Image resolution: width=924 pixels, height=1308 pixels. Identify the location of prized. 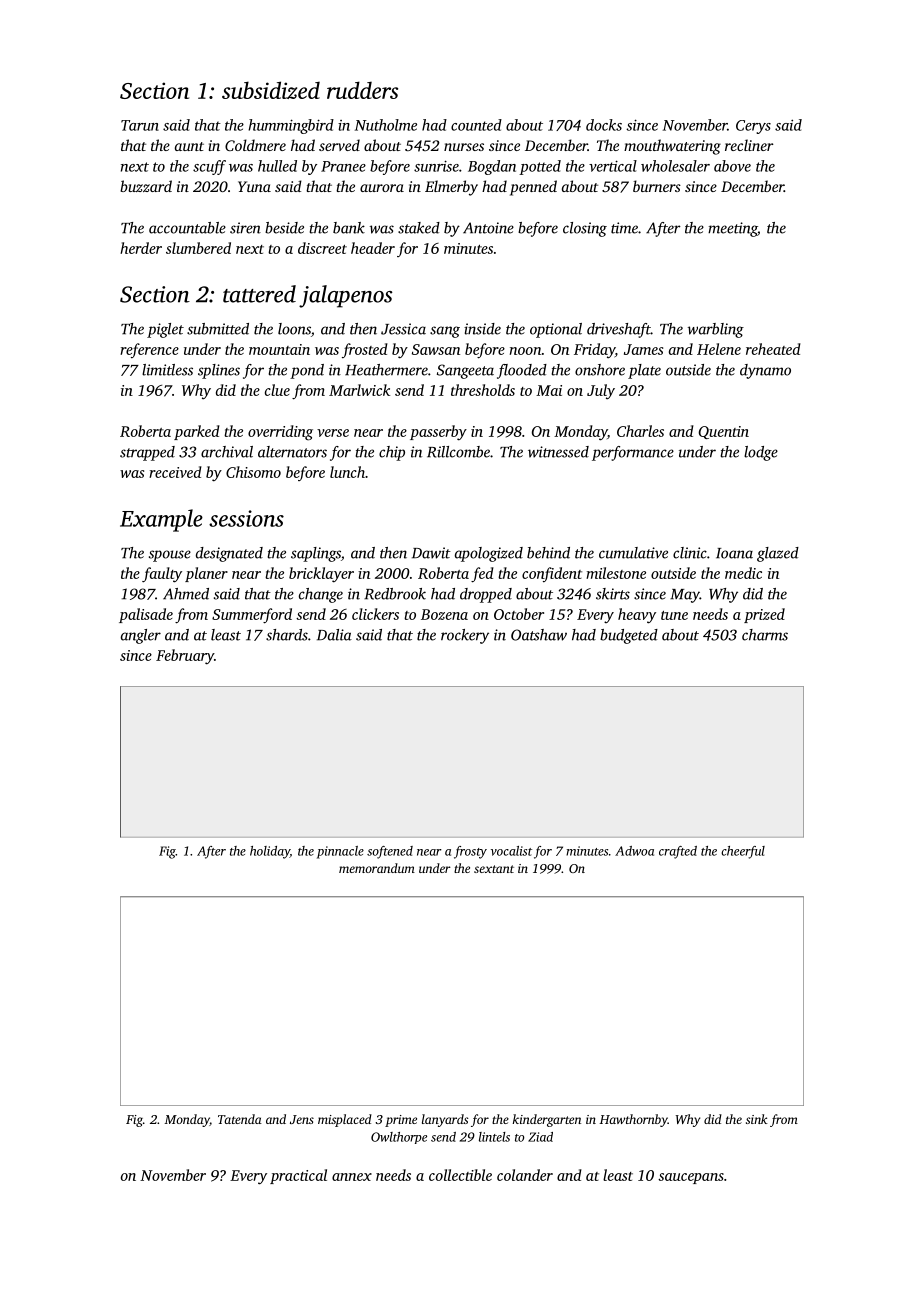
(764, 615).
